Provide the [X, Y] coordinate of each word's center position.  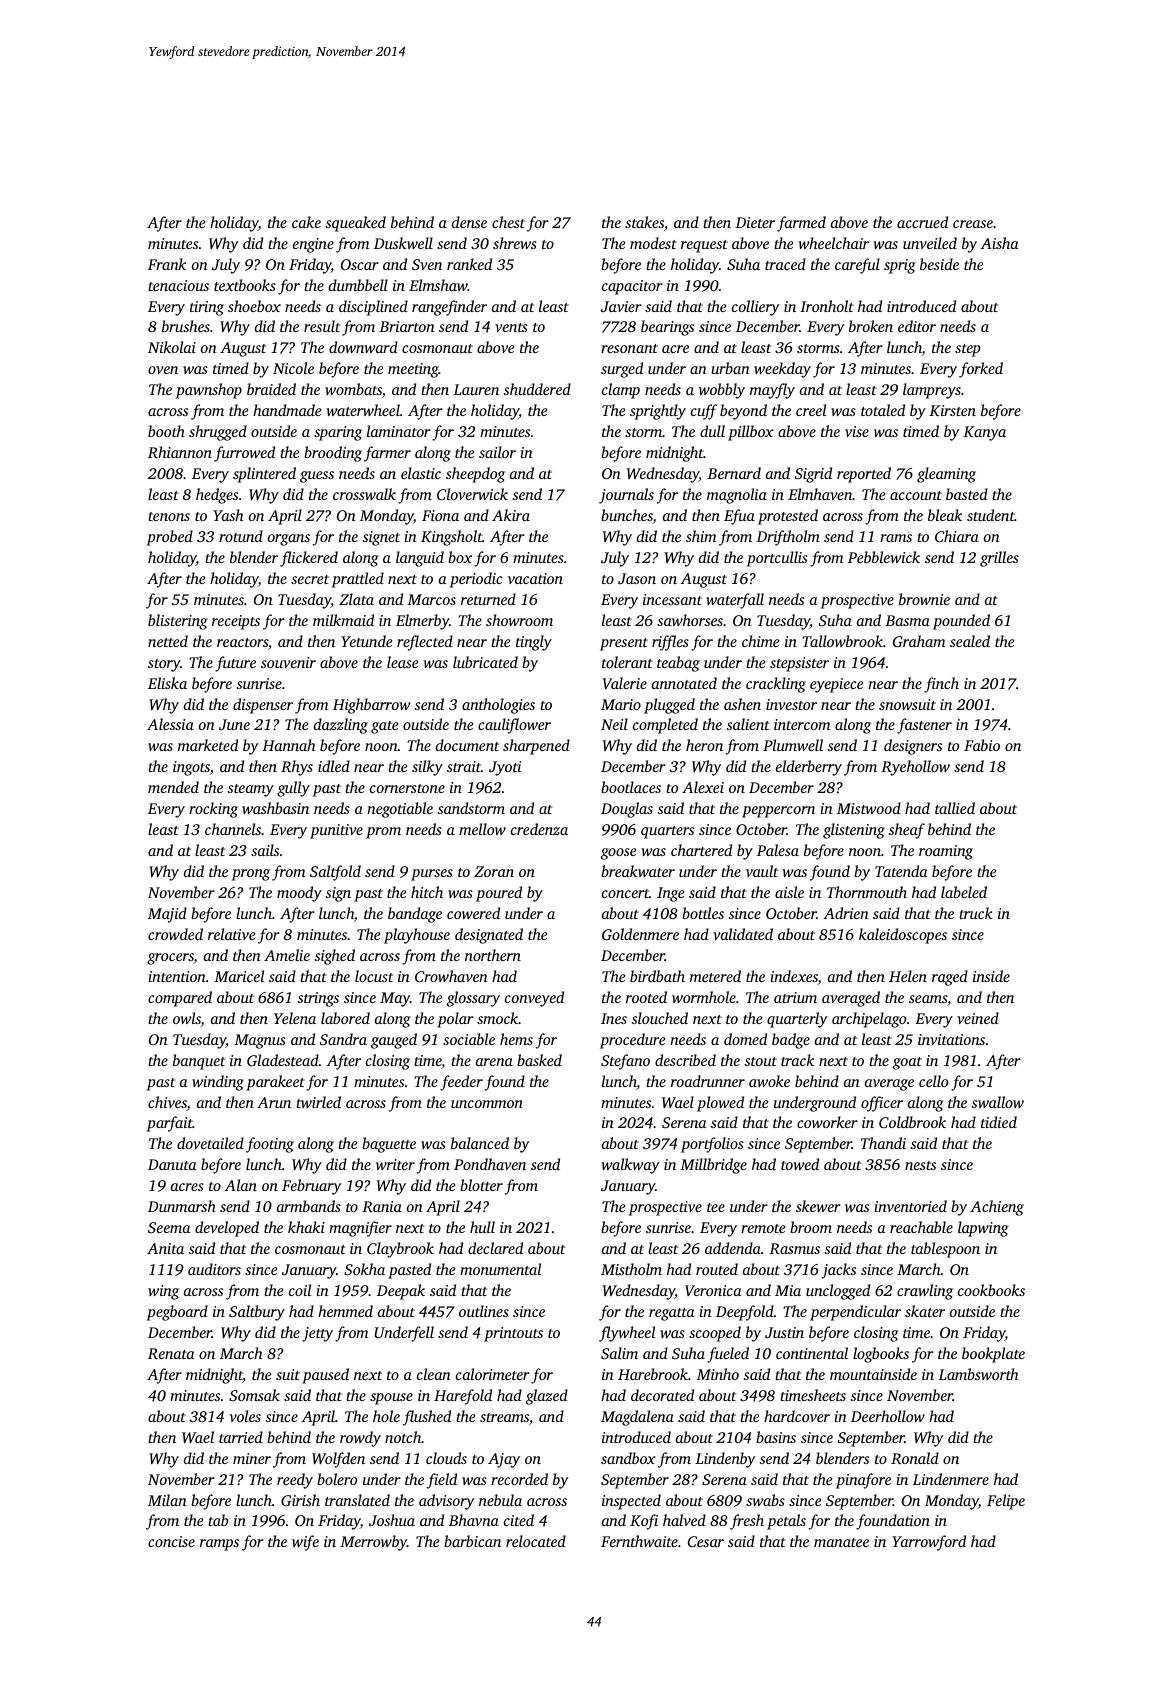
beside [939, 264]
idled [334, 766]
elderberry [809, 768]
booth [166, 431]
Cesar [706, 1541]
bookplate [993, 1355]
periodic [476, 580]
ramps [219, 1545]
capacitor [632, 287]
